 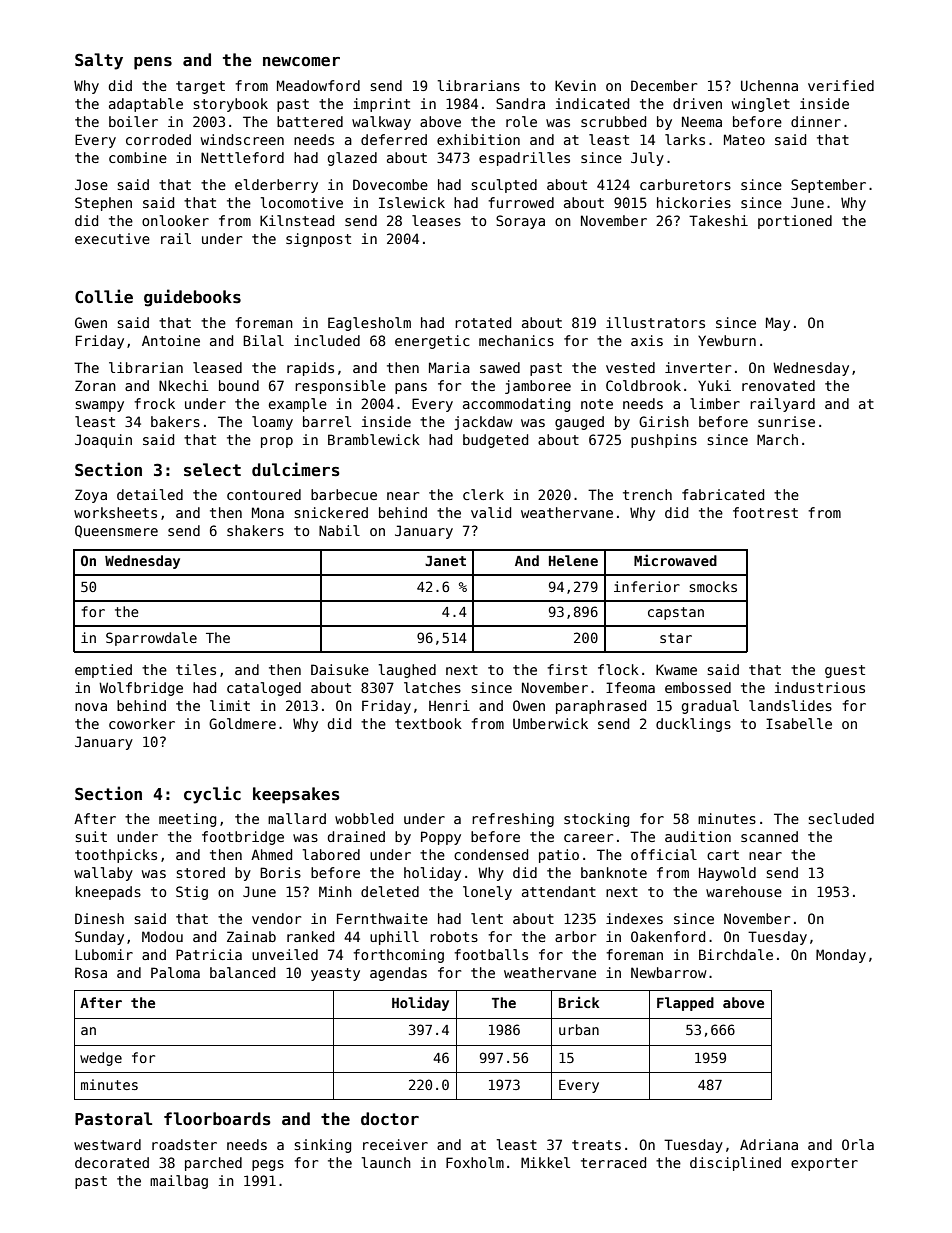 I want to click on combine, so click(x=138, y=157).
